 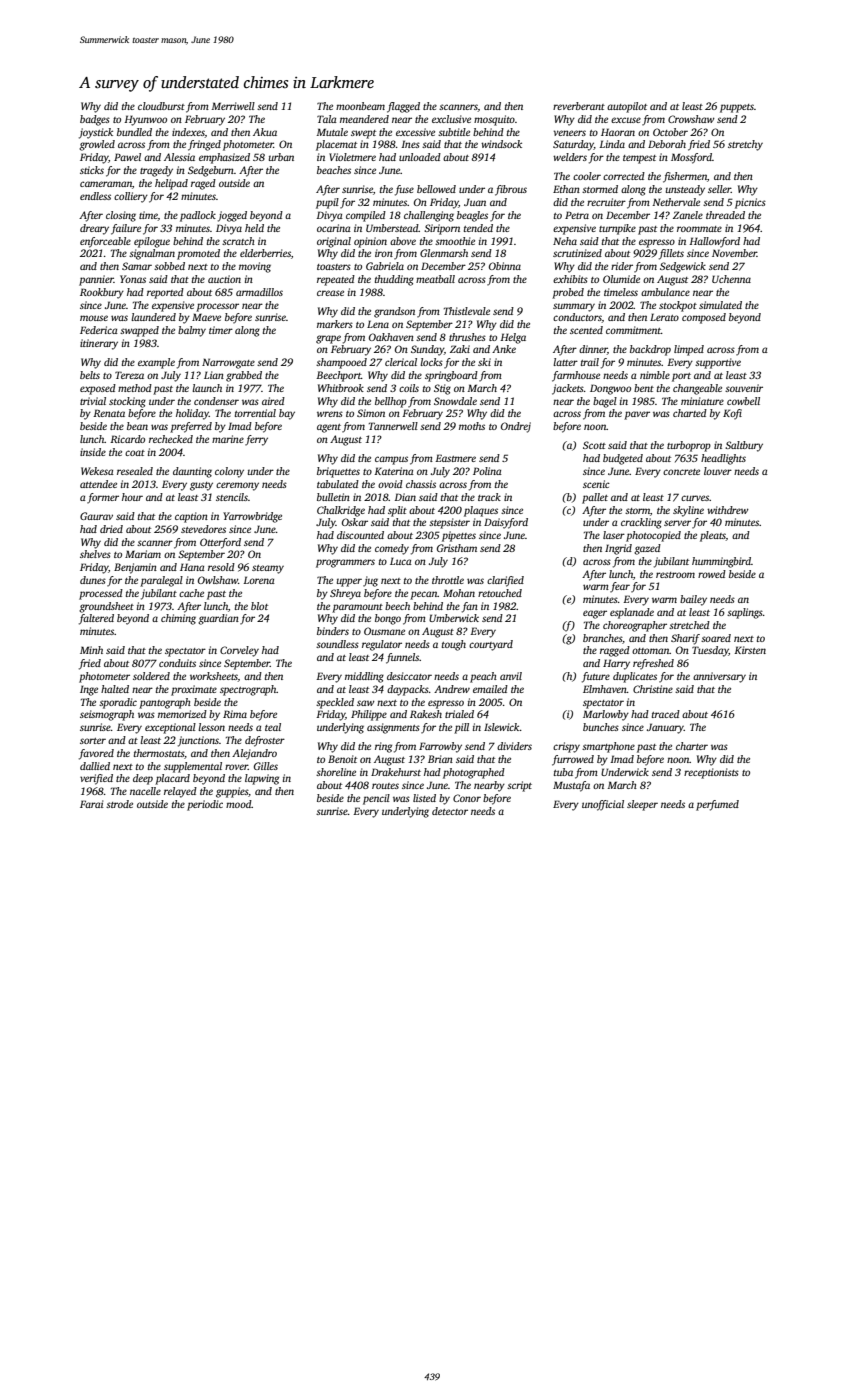 I want to click on cowbell, so click(x=743, y=401).
